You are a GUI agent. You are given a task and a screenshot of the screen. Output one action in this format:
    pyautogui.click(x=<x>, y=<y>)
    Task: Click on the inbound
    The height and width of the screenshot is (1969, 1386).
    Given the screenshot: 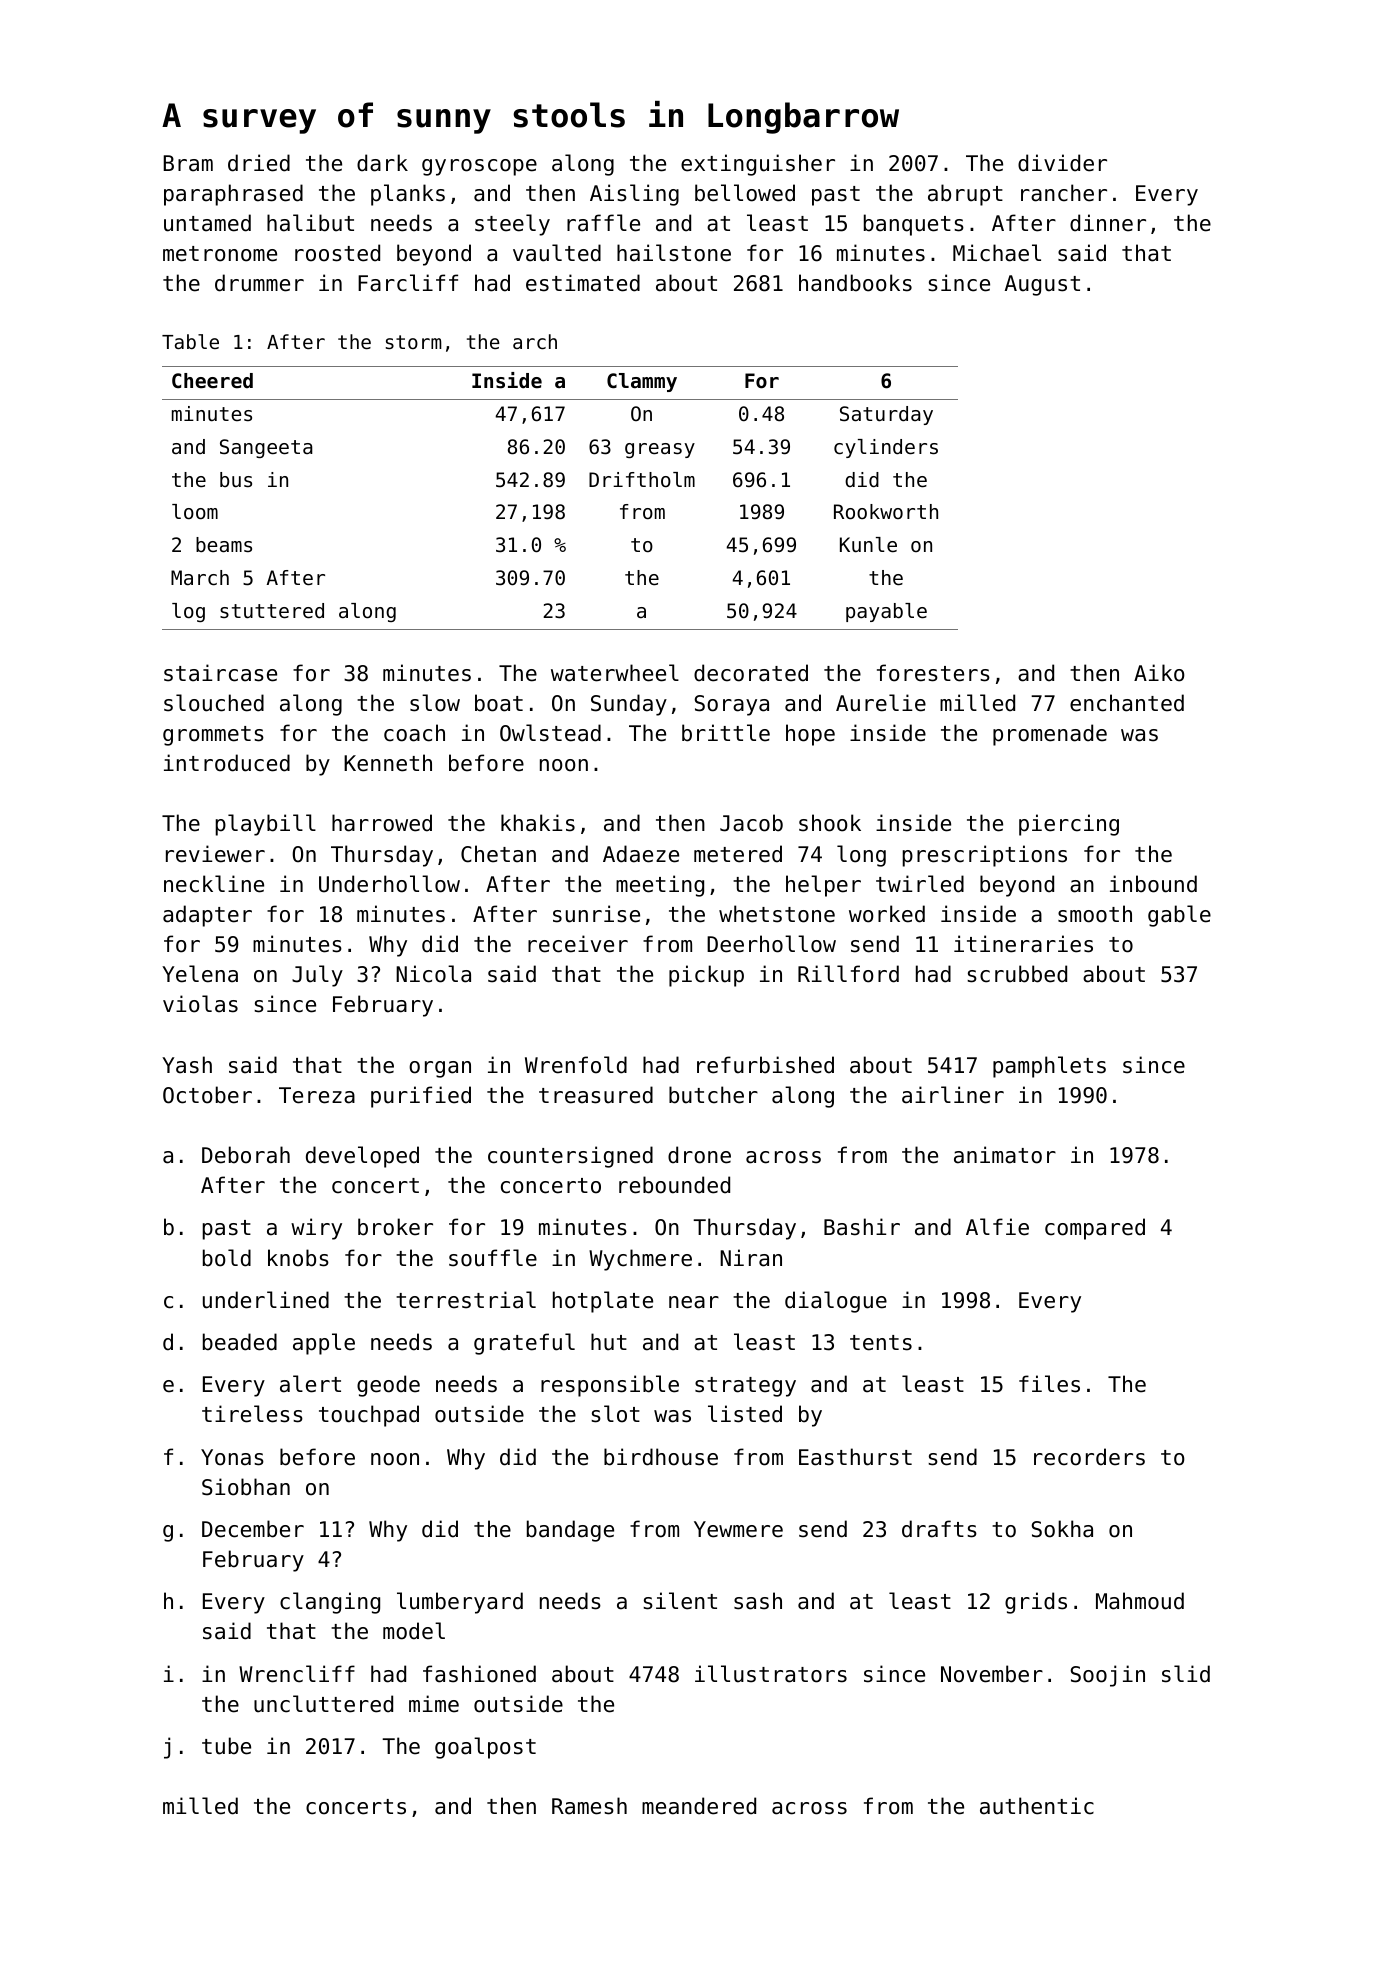 What is the action you would take?
    pyautogui.click(x=1153, y=884)
